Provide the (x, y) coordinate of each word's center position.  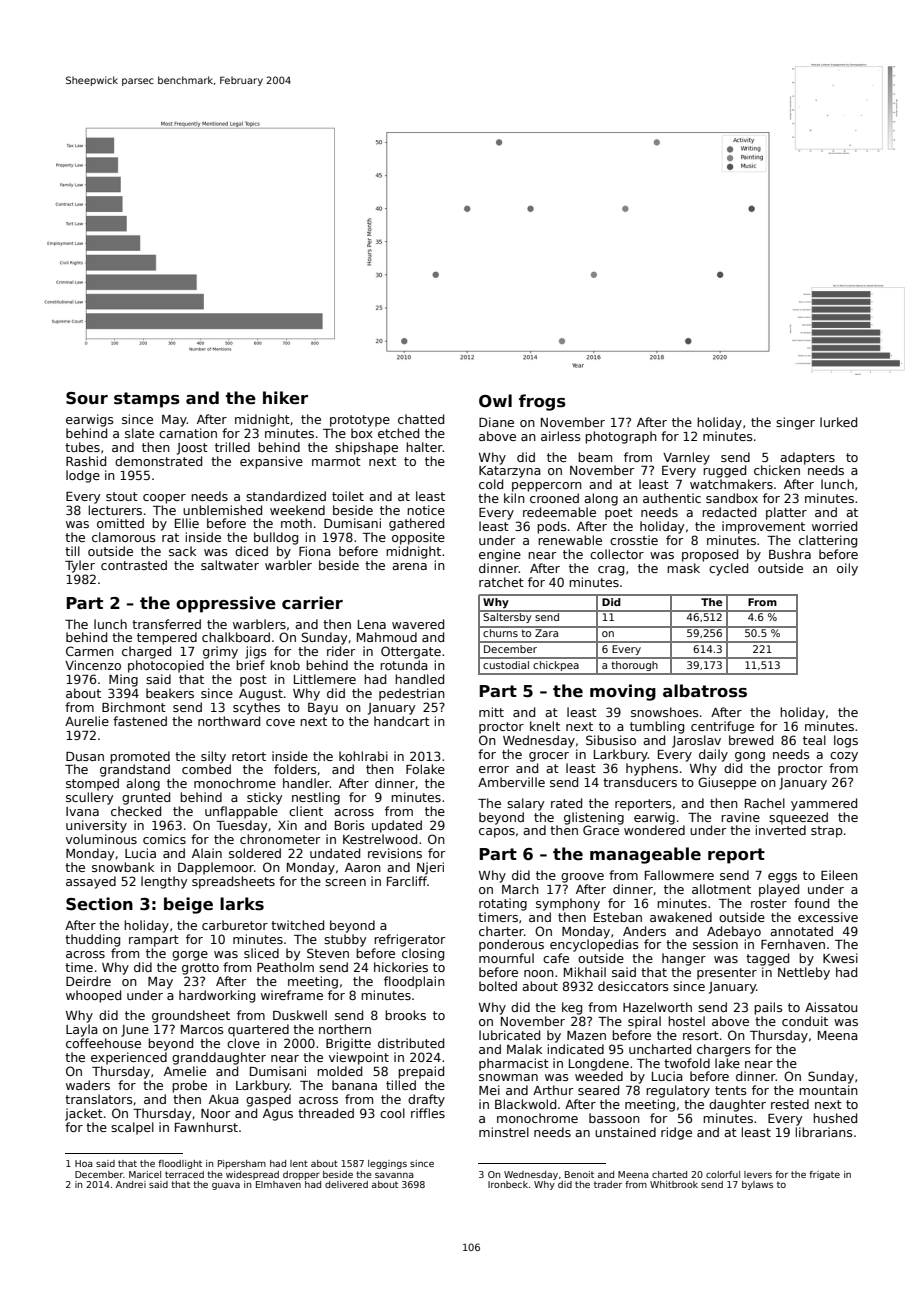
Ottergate (411, 652)
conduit (805, 1021)
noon (539, 973)
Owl (495, 401)
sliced (261, 953)
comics (164, 839)
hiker (285, 398)
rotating (503, 904)
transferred (166, 624)
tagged (767, 959)
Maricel (145, 1174)
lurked (838, 422)
